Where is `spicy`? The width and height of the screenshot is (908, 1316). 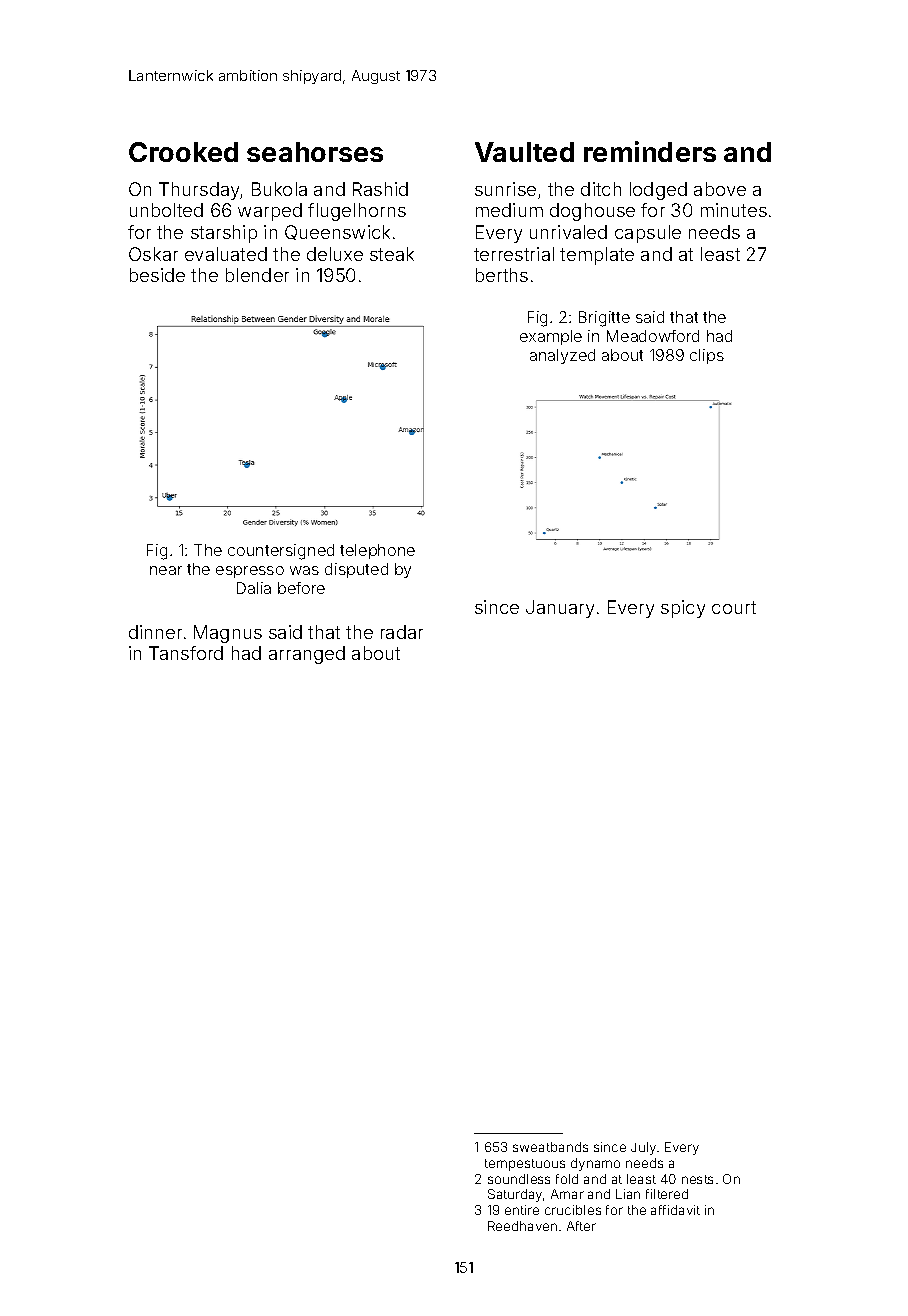 spicy is located at coordinates (683, 609).
